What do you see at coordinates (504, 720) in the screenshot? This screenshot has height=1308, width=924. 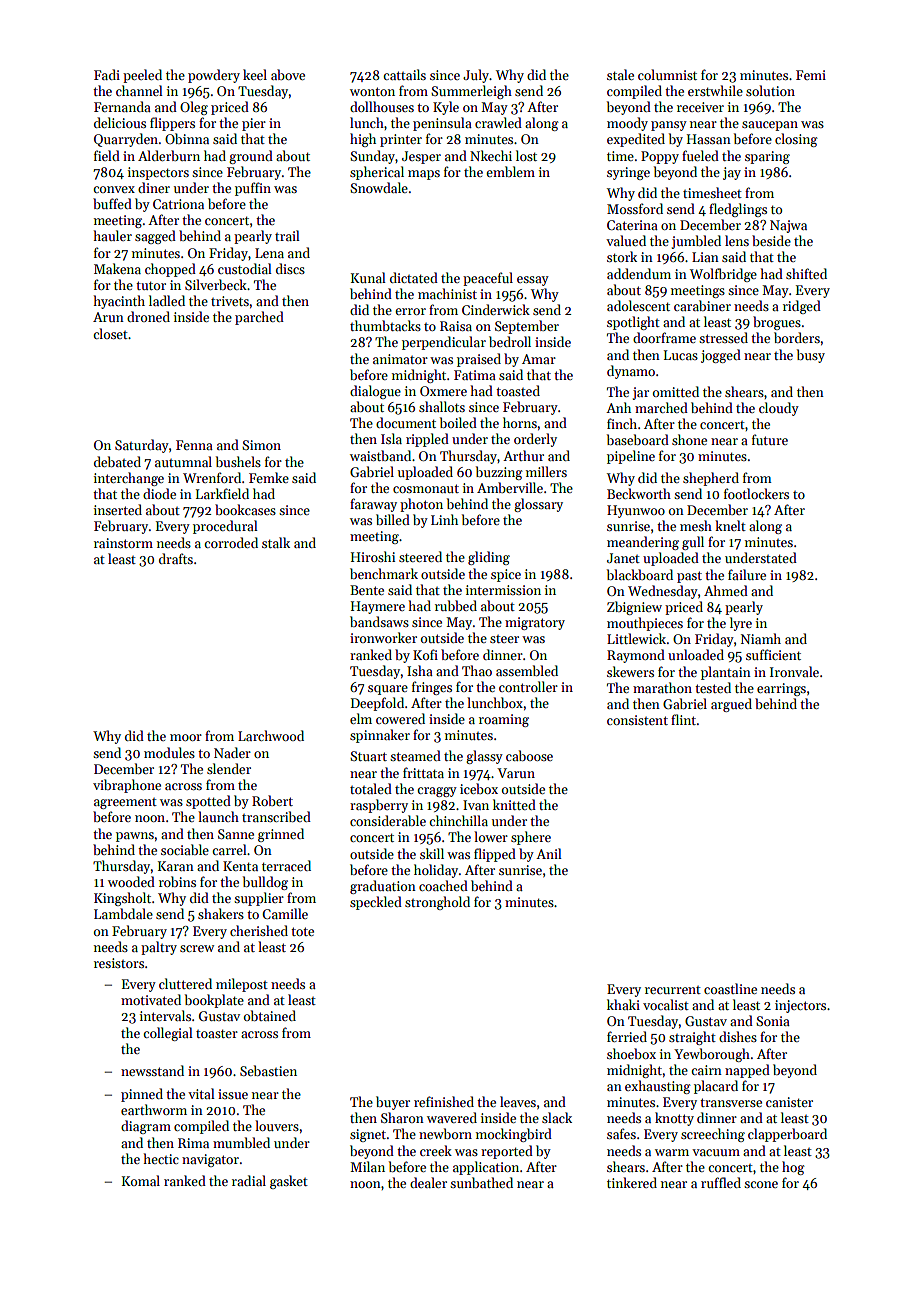 I see `roaming` at bounding box center [504, 720].
